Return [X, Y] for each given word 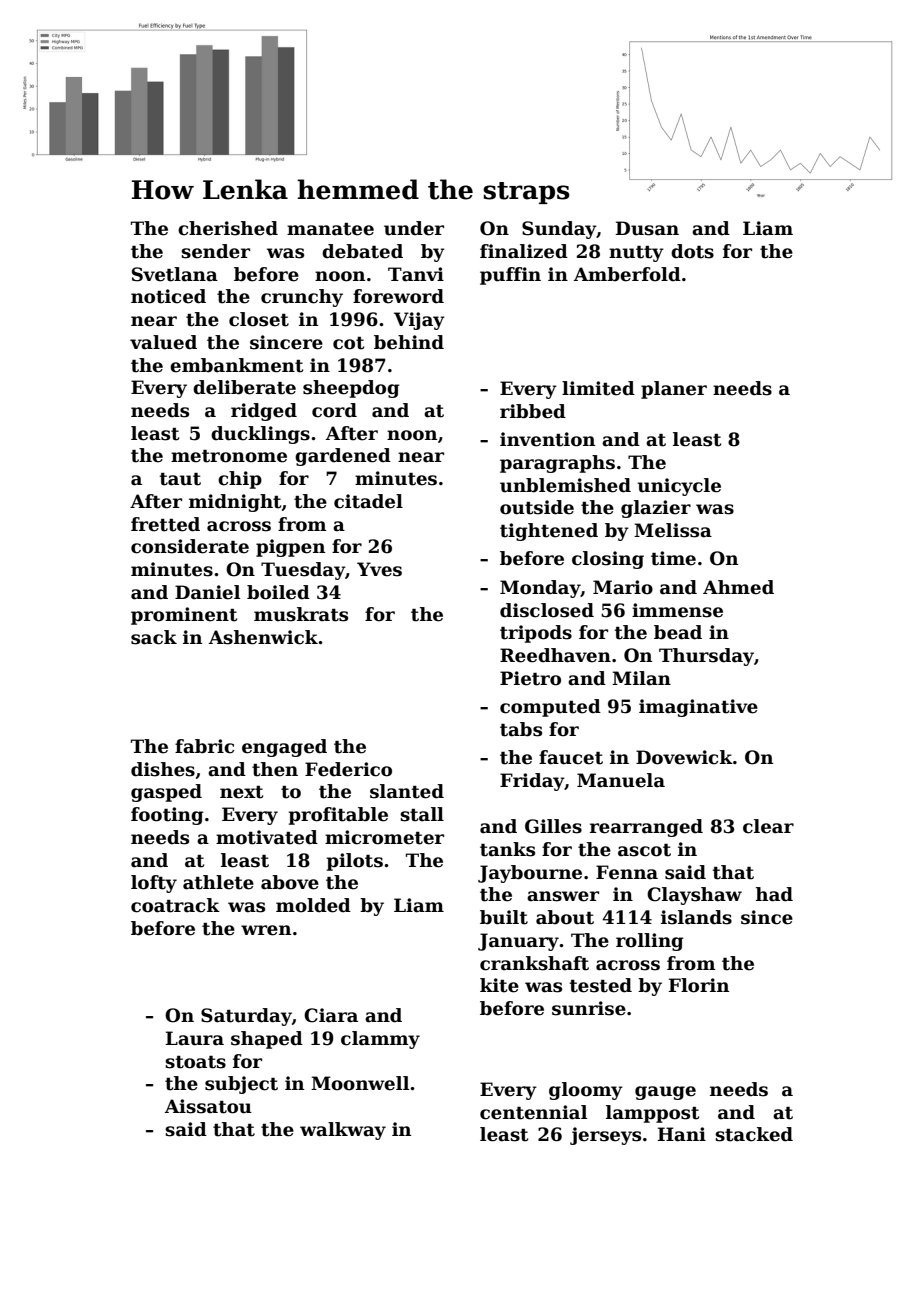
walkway [343, 1131]
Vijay [419, 321]
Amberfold [627, 274]
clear [768, 826]
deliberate [244, 387]
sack [154, 637]
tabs [521, 729]
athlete [218, 882]
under [414, 228]
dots [692, 251]
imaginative [698, 708]
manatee [330, 229]
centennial [533, 1112]
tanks [507, 849]
